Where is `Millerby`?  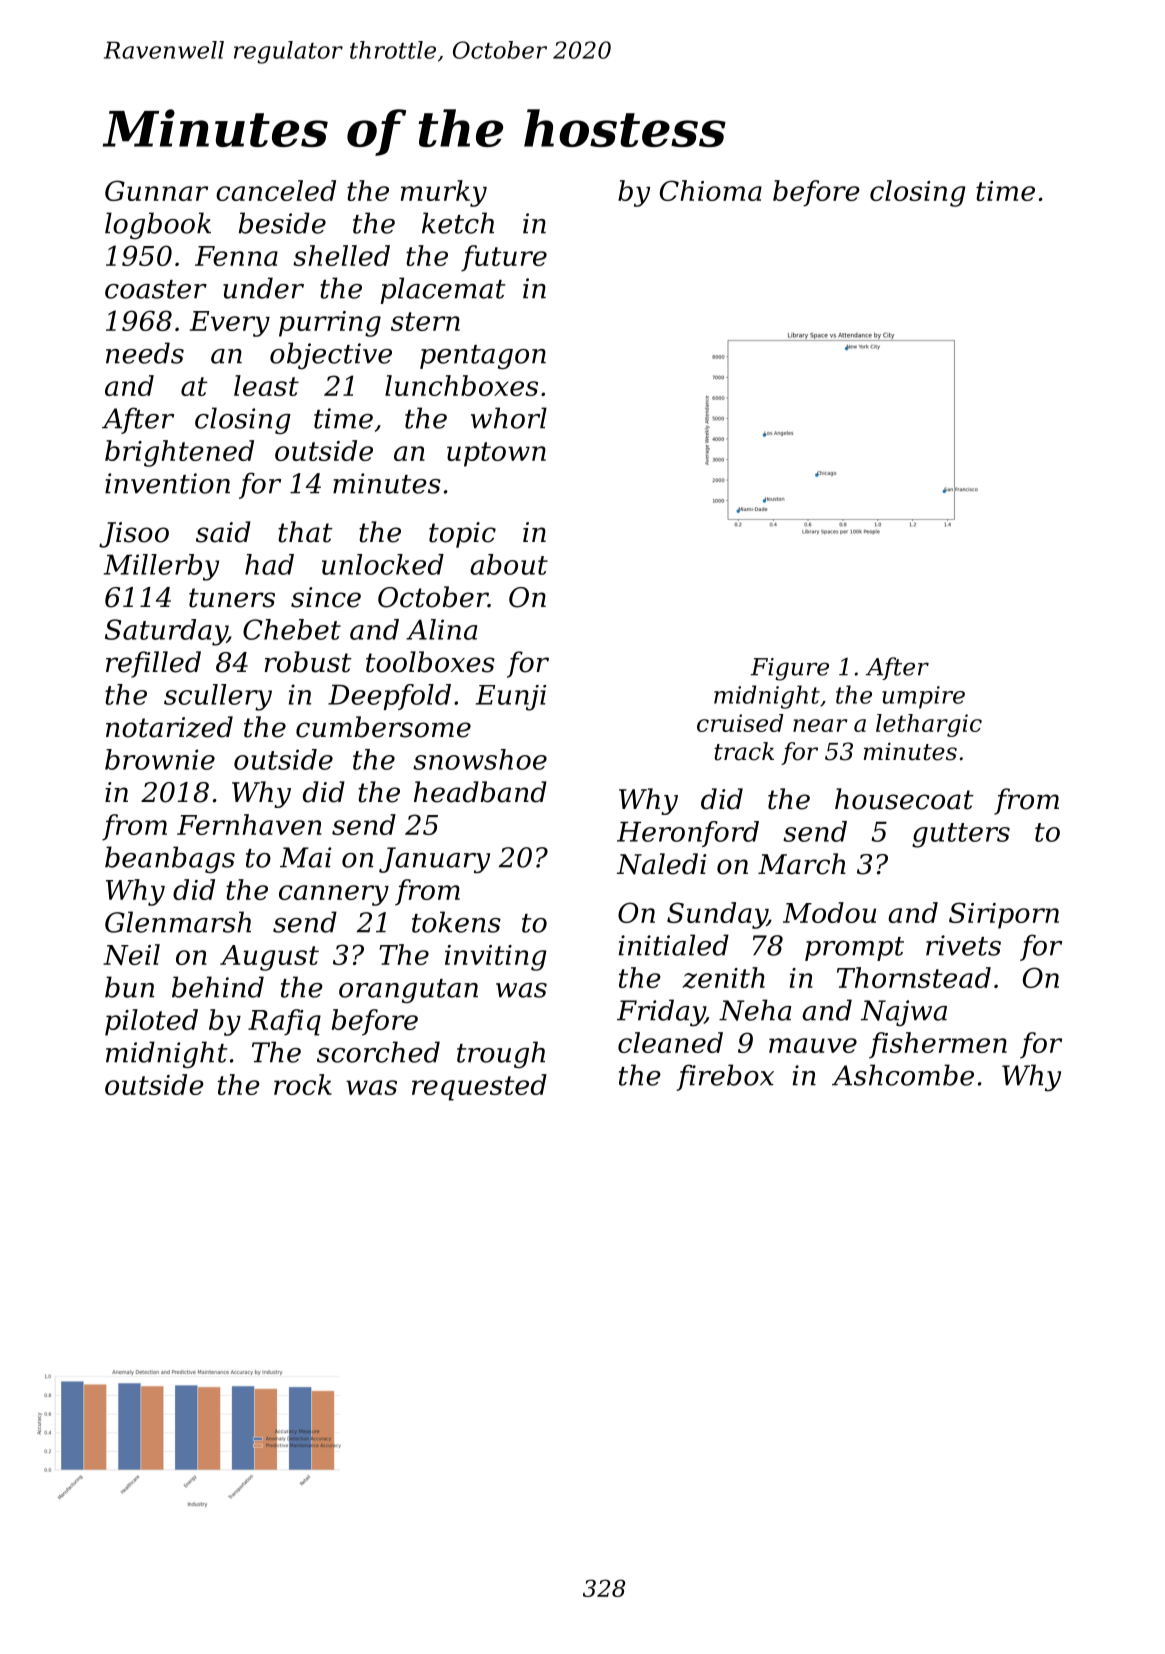
Millerby is located at coordinates (161, 567).
